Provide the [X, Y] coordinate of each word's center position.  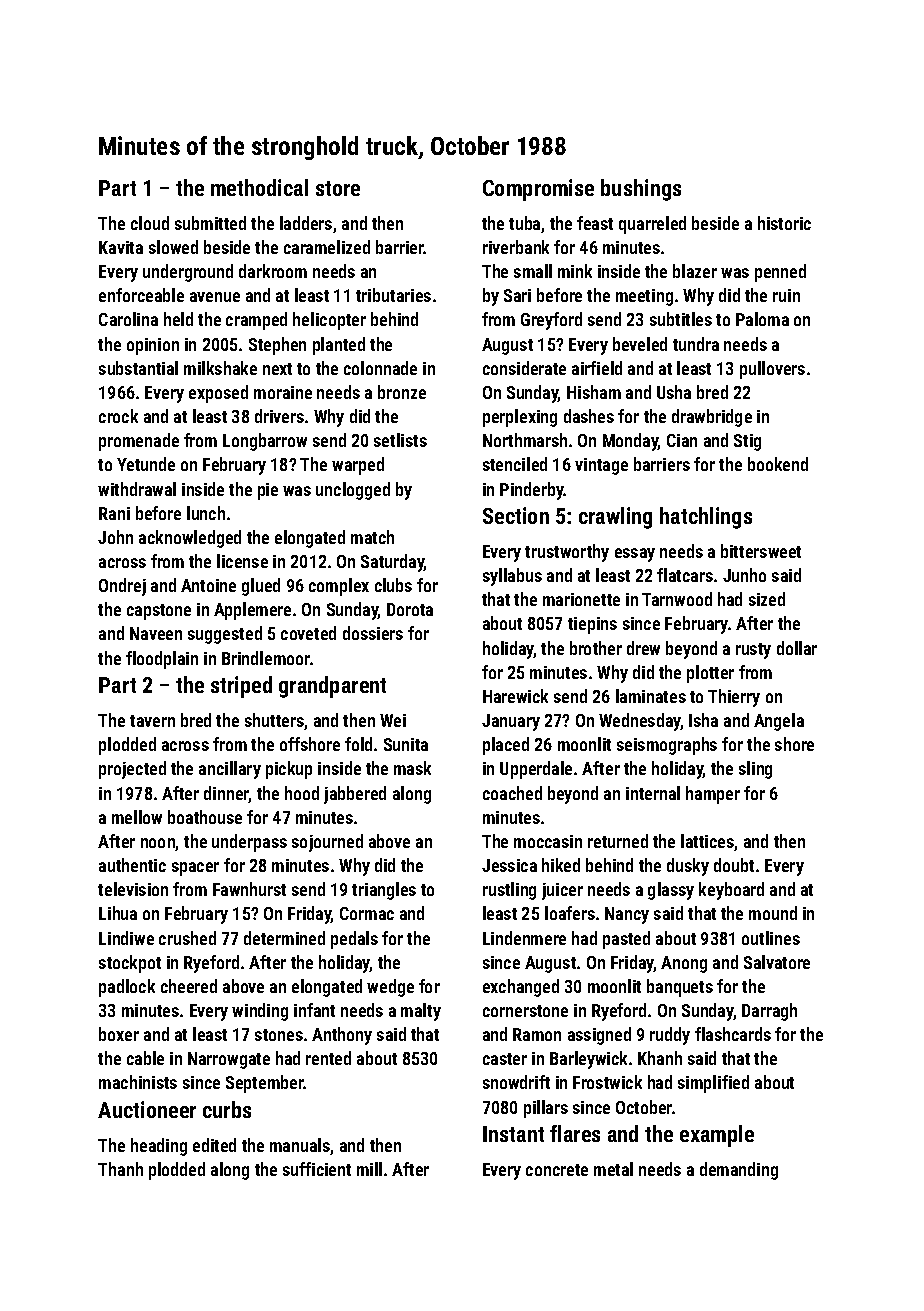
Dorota [410, 609]
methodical [259, 187]
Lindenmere [524, 938]
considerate [524, 368]
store [338, 188]
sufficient [317, 1169]
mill [369, 1169]
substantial [138, 368]
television [133, 889]
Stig [747, 442]
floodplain [162, 660]
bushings [641, 190]
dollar [797, 648]
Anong [684, 964]
